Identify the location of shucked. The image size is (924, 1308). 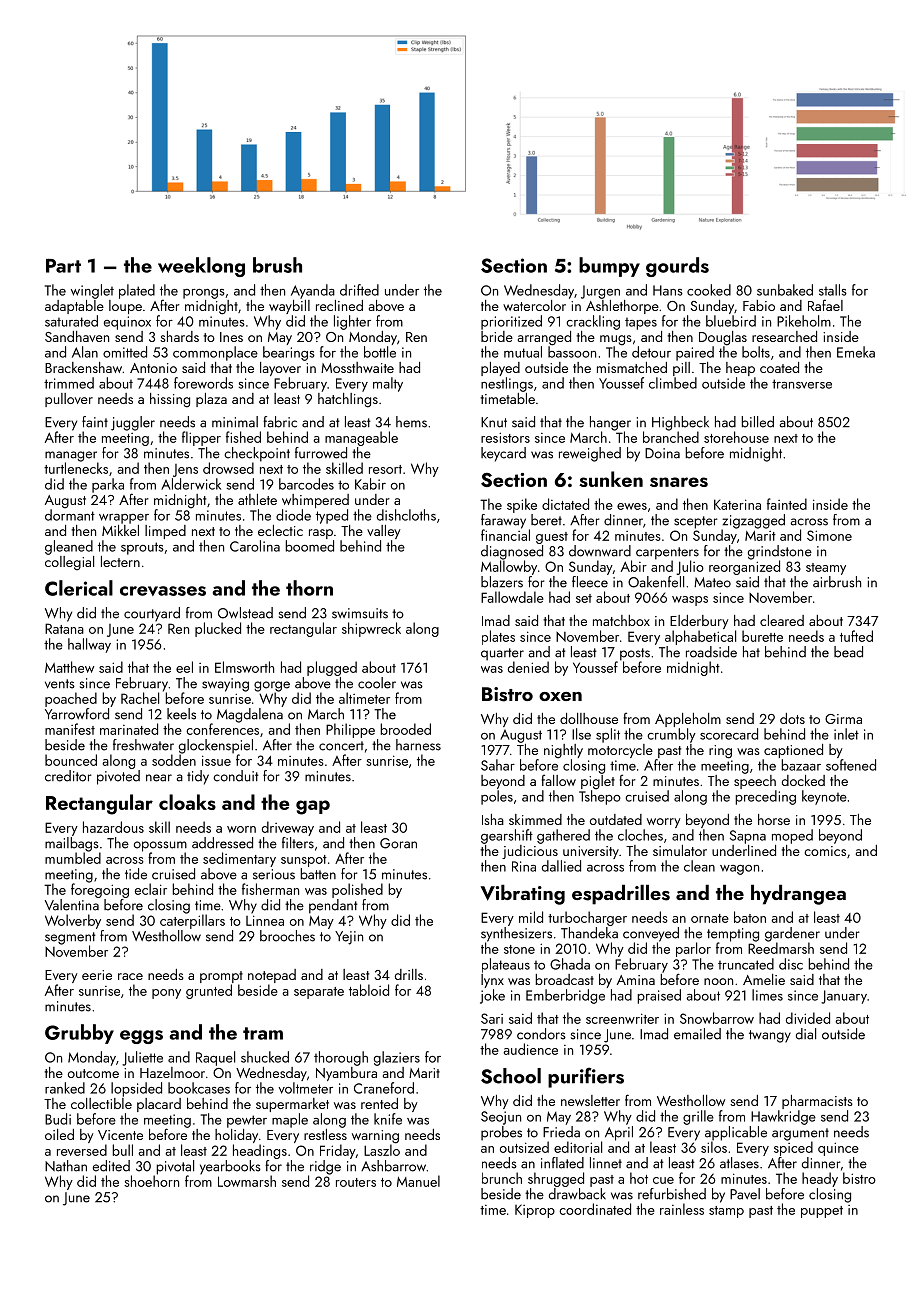
(265, 1057).
